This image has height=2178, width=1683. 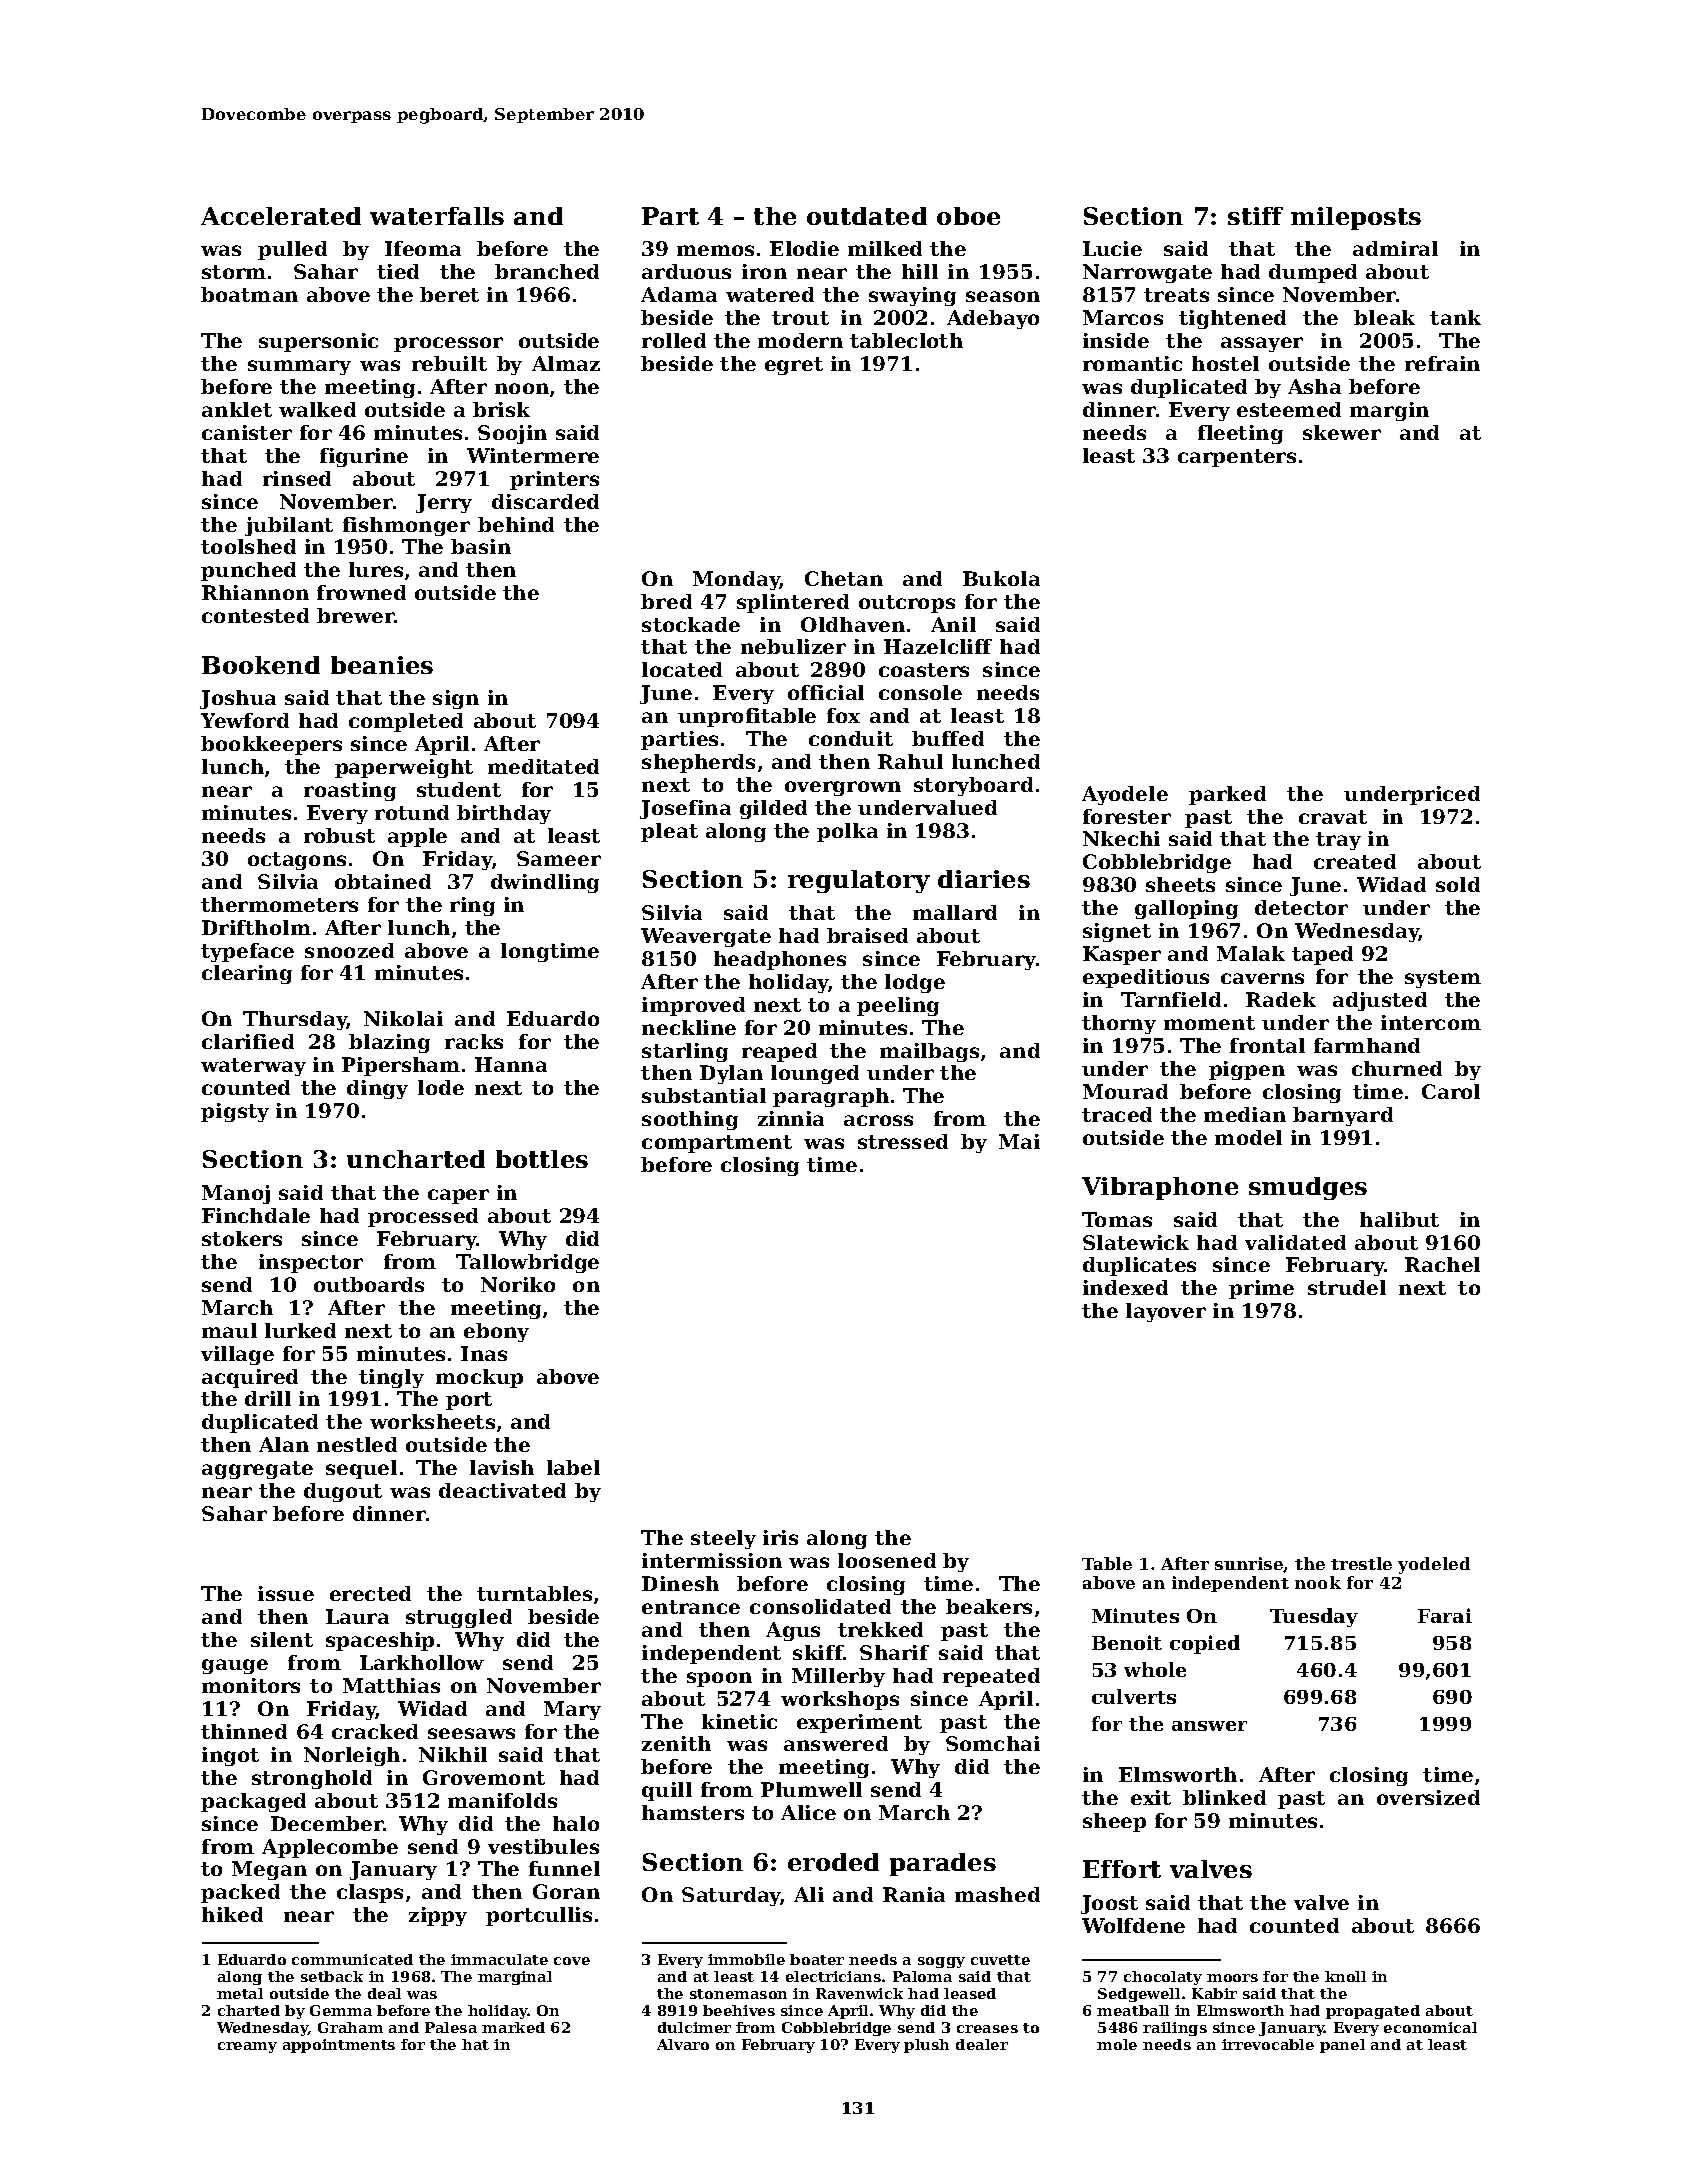 I want to click on tightened, so click(x=1232, y=319).
